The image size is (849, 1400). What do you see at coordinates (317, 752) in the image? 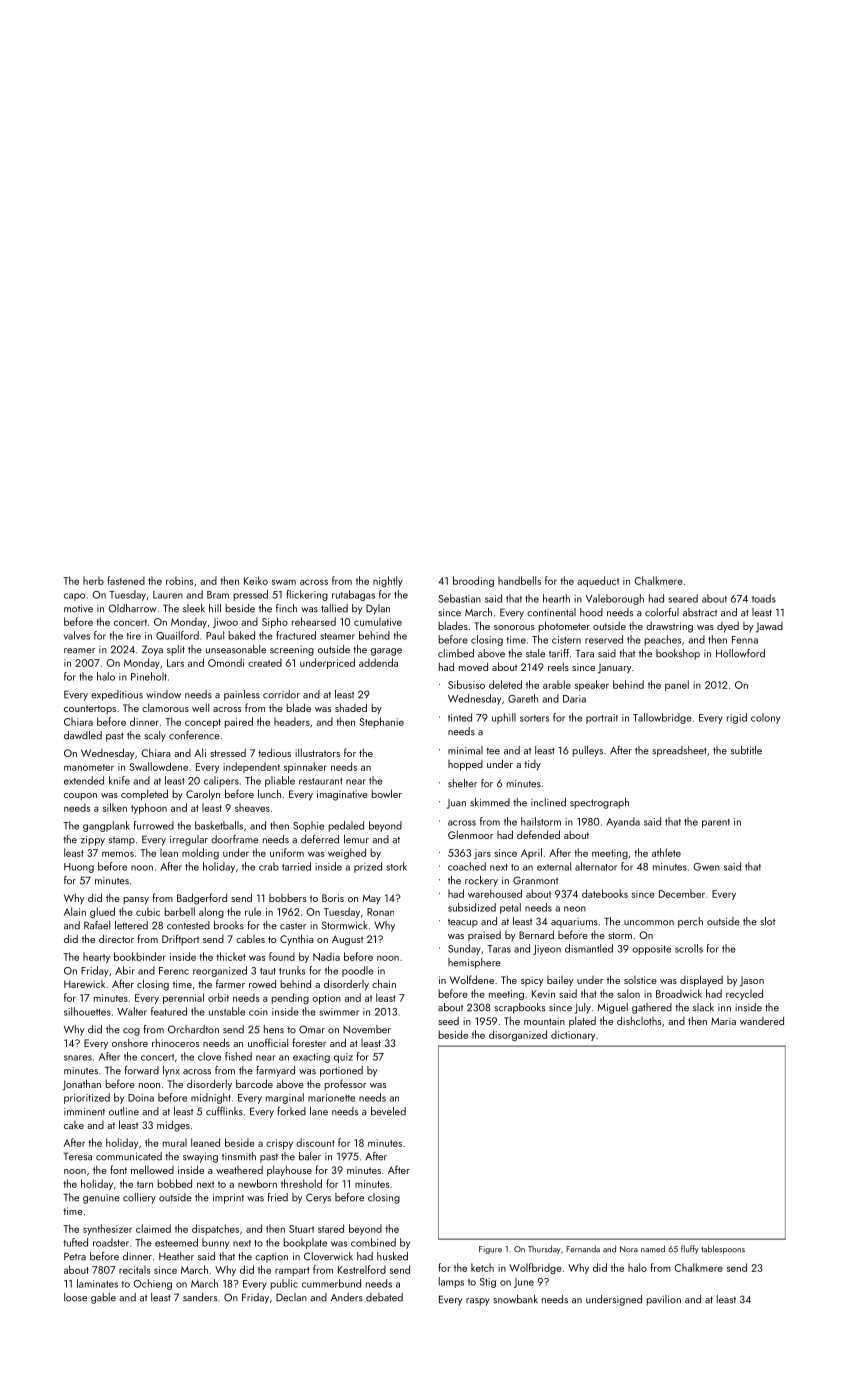
I see `illustrators` at bounding box center [317, 752].
